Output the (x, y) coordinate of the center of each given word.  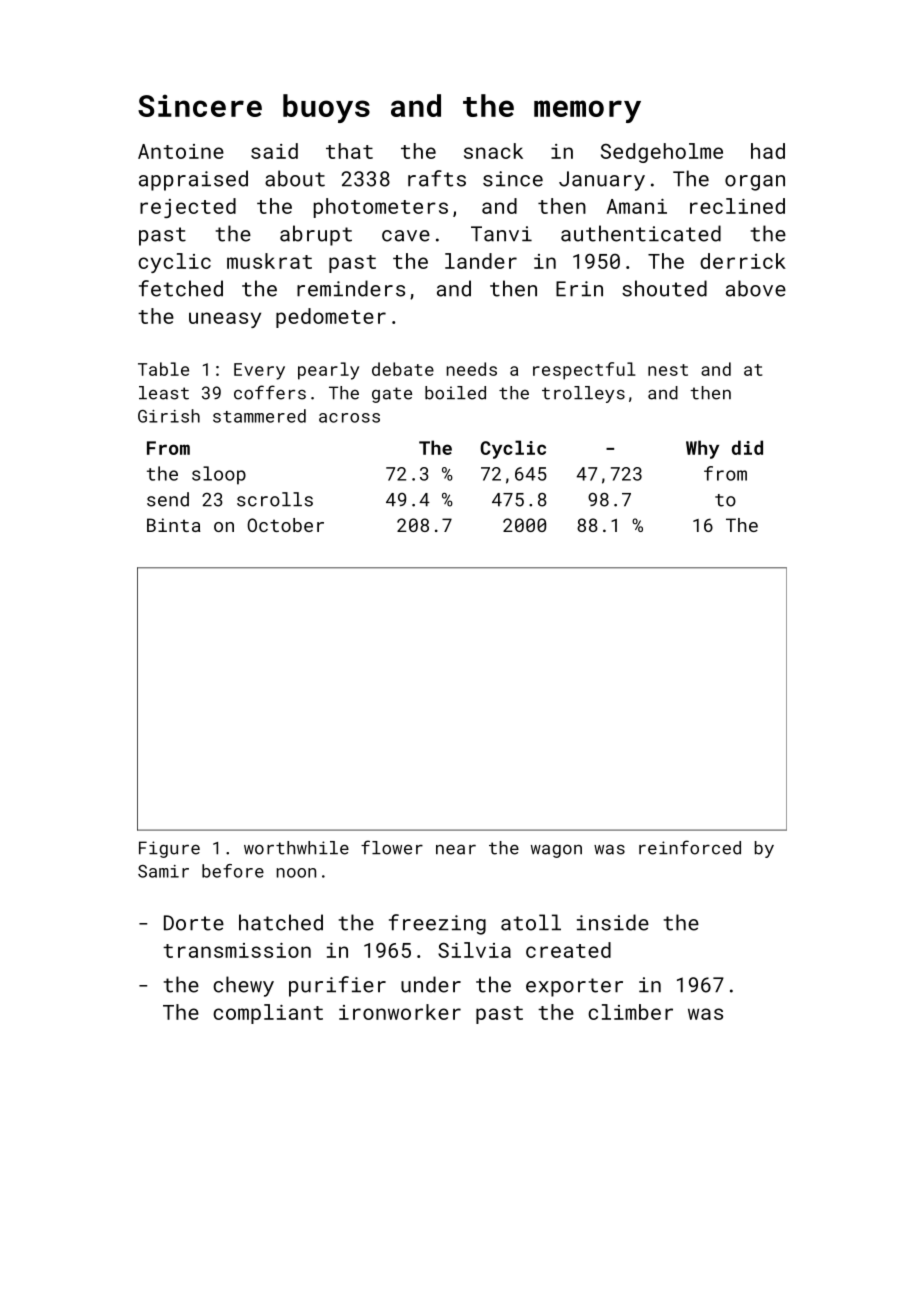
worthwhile (296, 848)
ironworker (400, 1012)
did (747, 447)
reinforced (690, 847)
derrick (743, 261)
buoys (326, 108)
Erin (579, 288)
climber (630, 1012)
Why (702, 449)
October (285, 525)
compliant (268, 1014)
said (274, 151)
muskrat (269, 261)
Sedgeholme (662, 153)
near (456, 849)
